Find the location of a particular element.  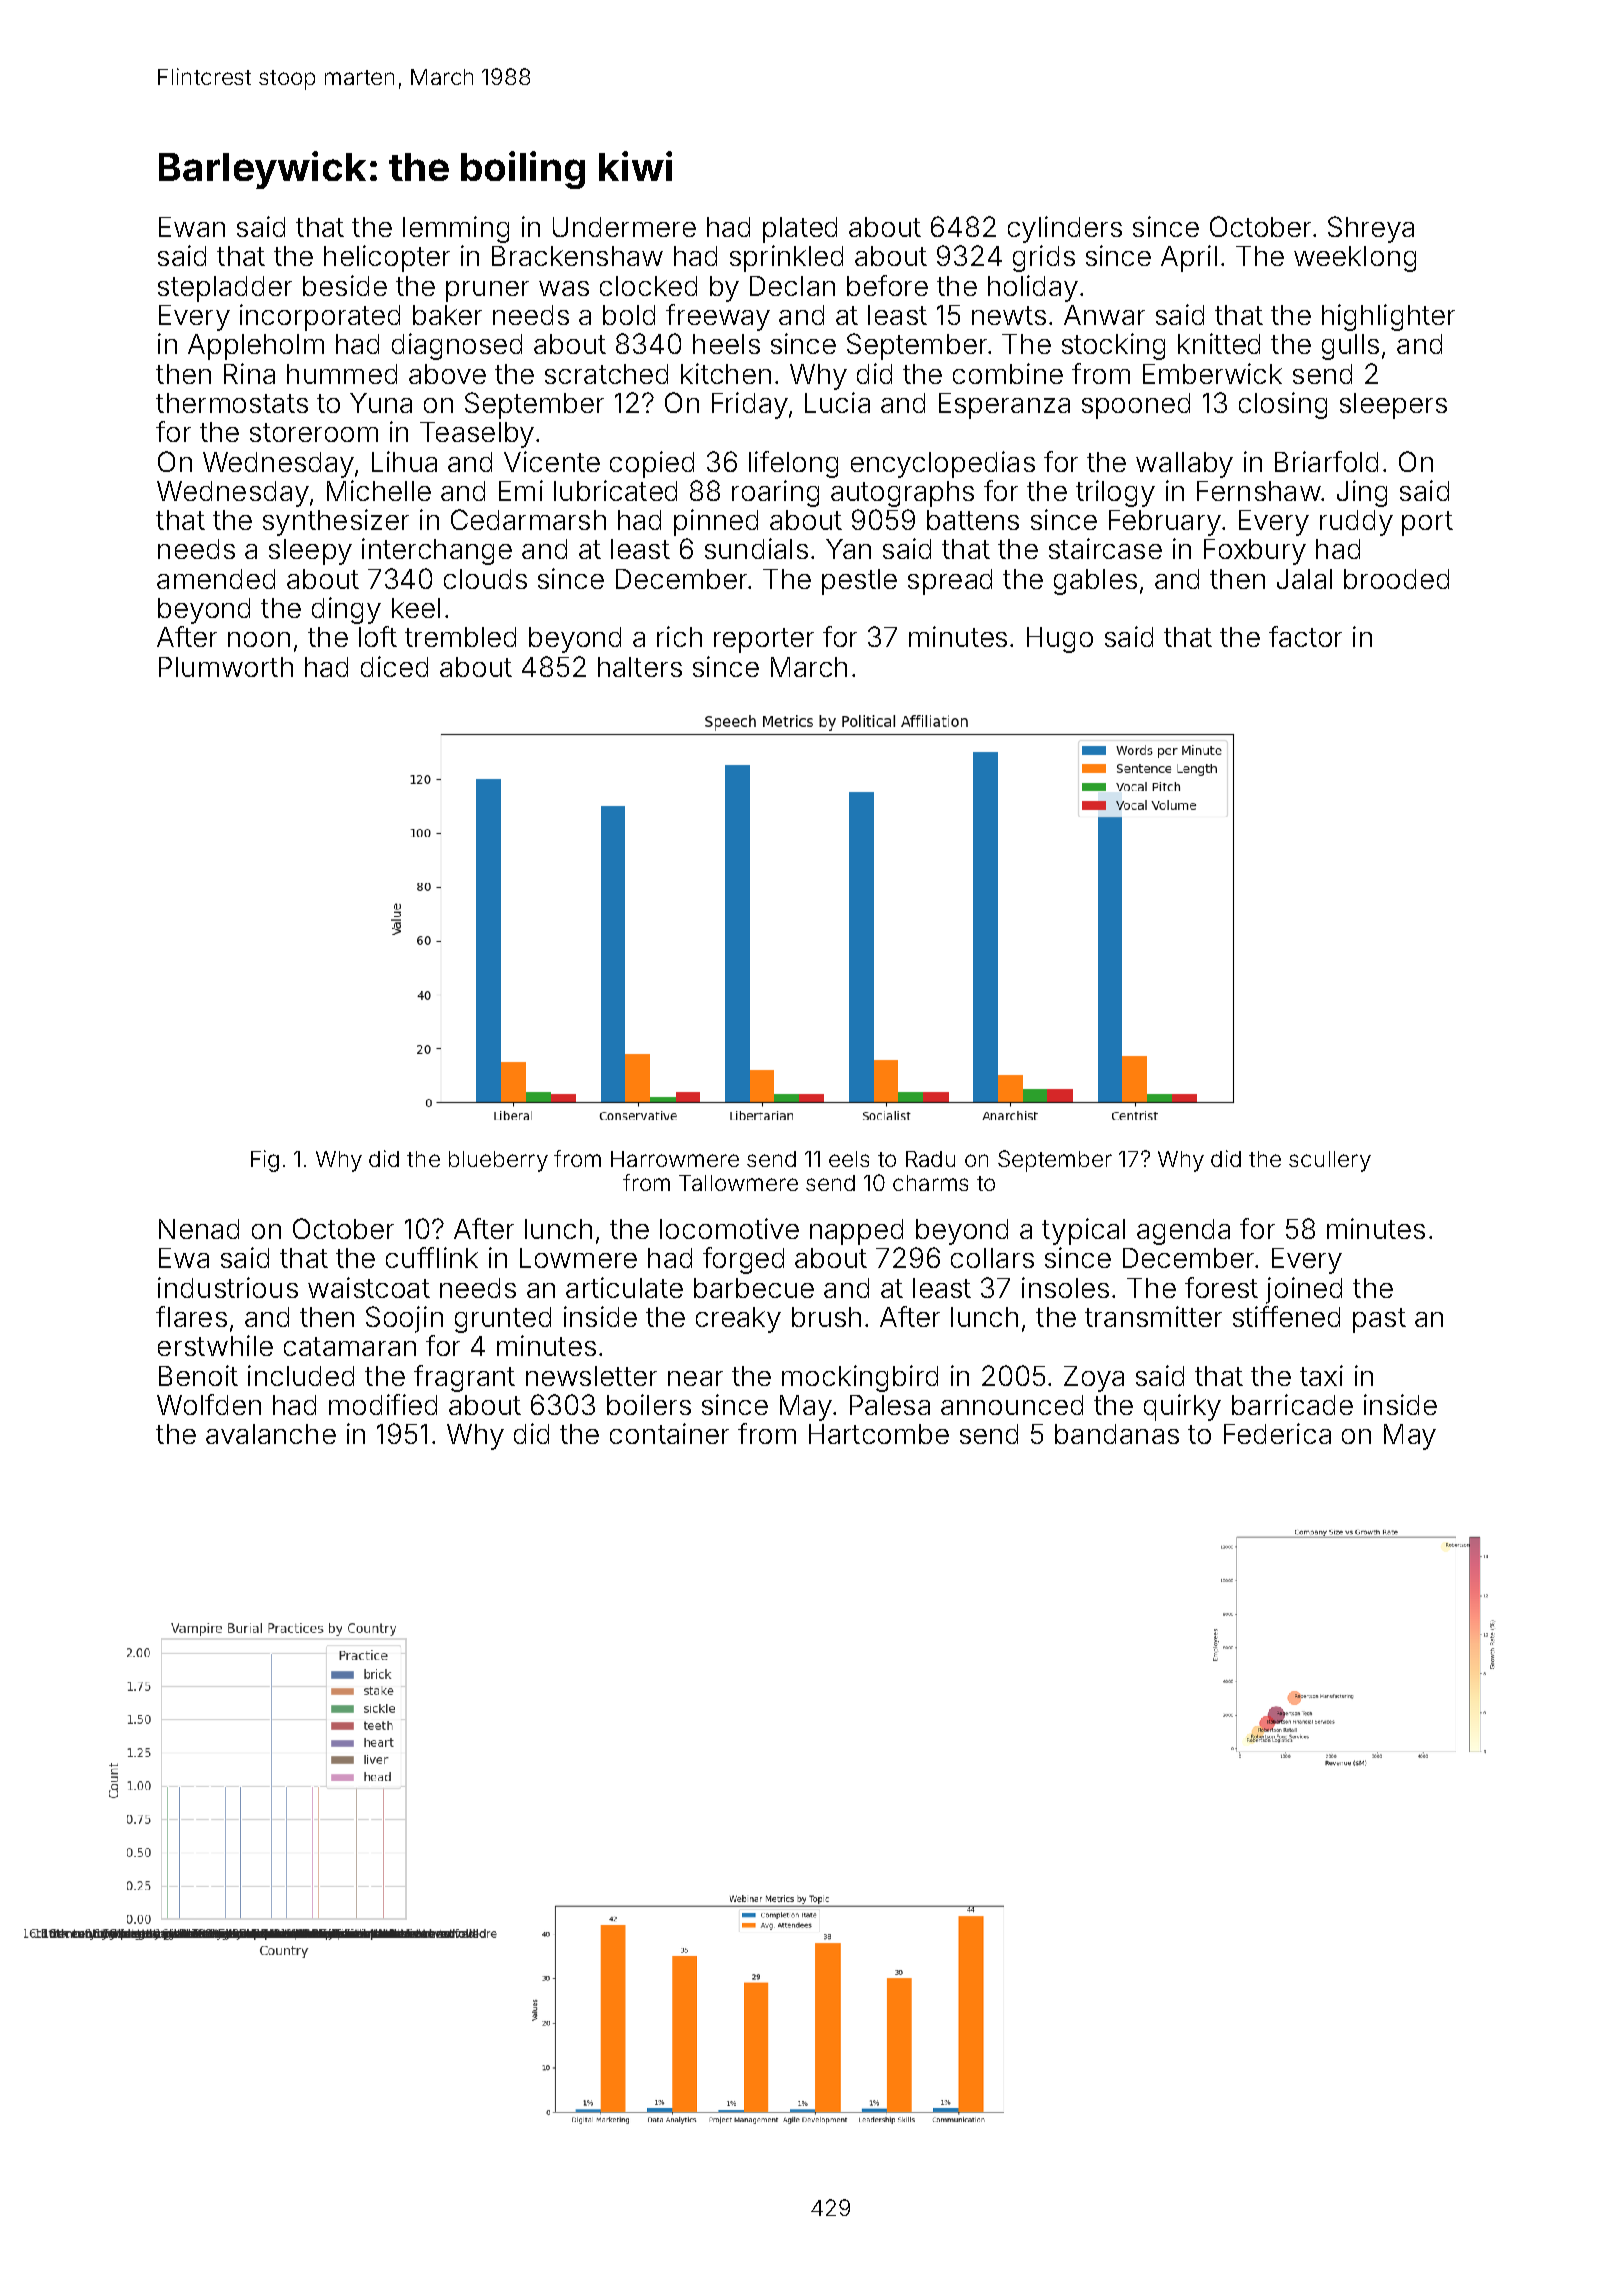

Hartcombe is located at coordinates (879, 1434).
